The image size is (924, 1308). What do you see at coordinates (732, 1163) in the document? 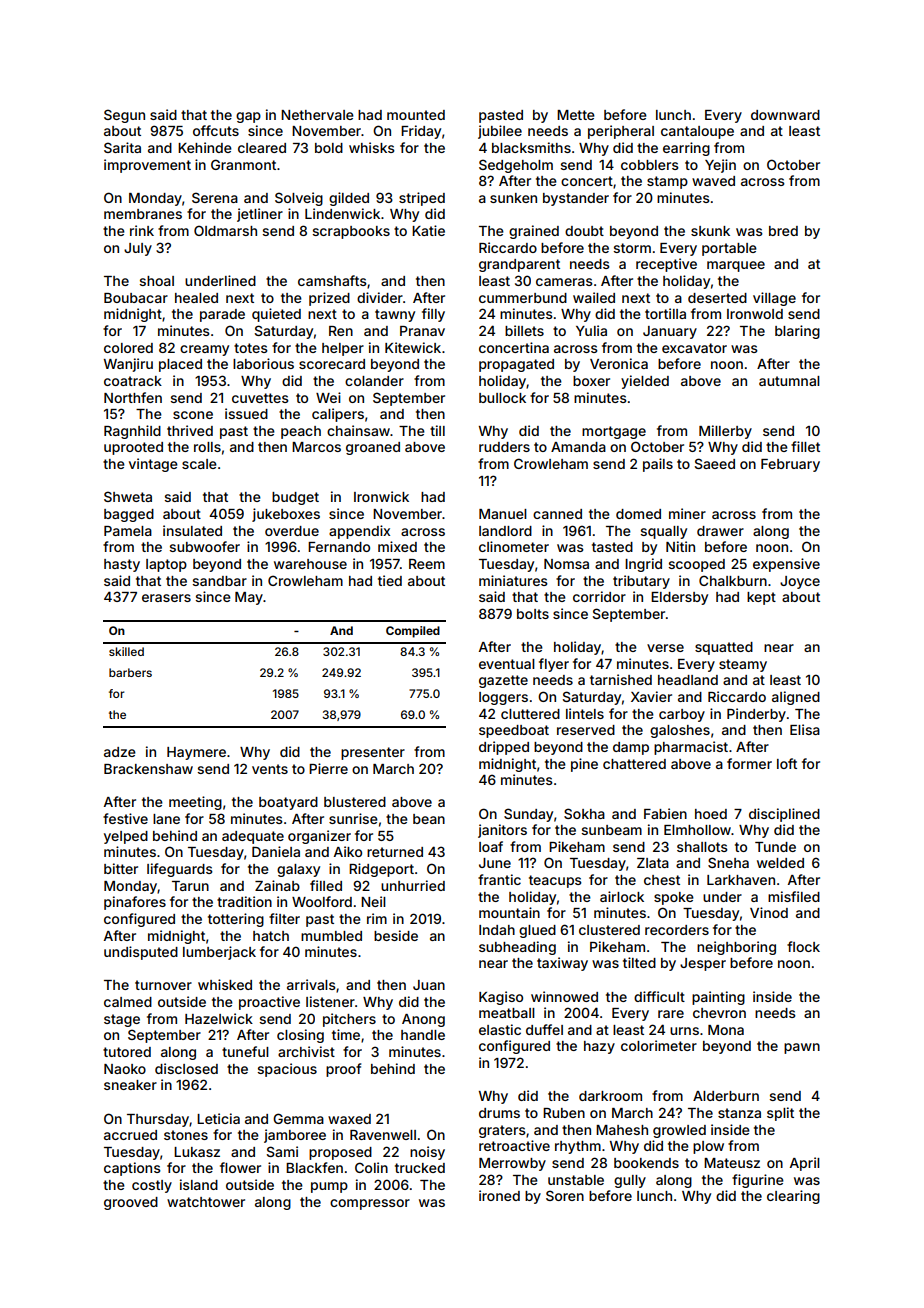
I see `Mateusz` at bounding box center [732, 1163].
